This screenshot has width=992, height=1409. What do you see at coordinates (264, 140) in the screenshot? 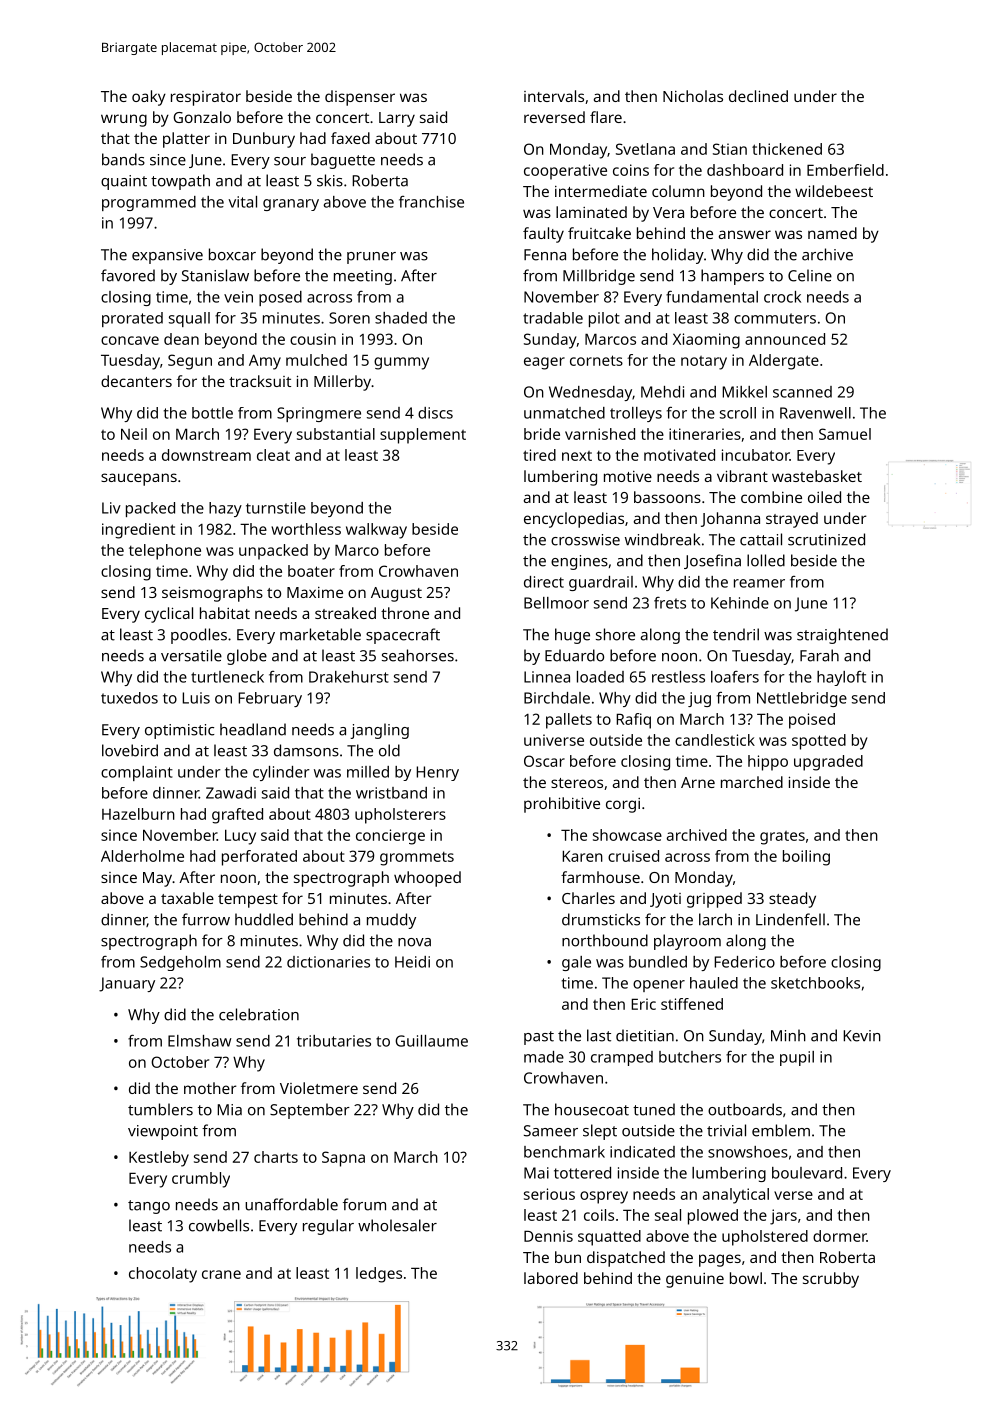
I see `Dunbury` at bounding box center [264, 140].
